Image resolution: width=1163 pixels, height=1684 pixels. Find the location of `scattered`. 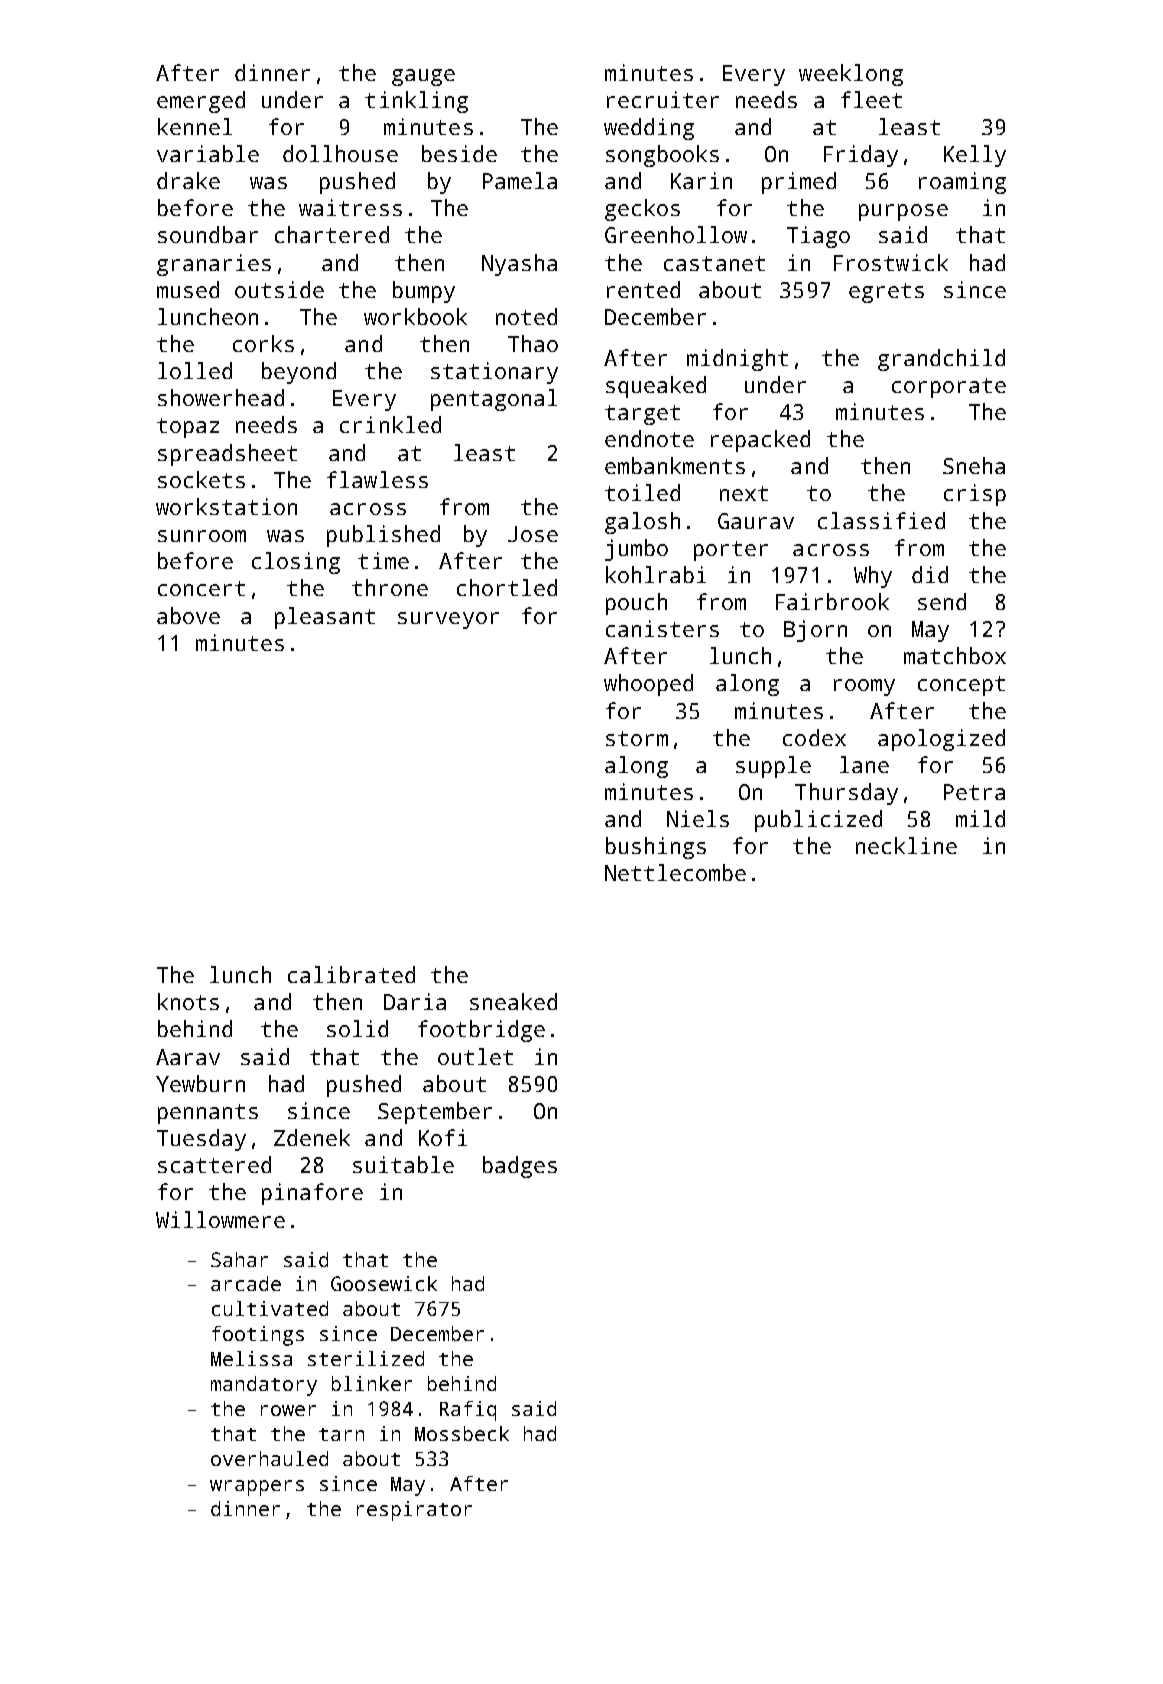

scattered is located at coordinates (214, 1164).
